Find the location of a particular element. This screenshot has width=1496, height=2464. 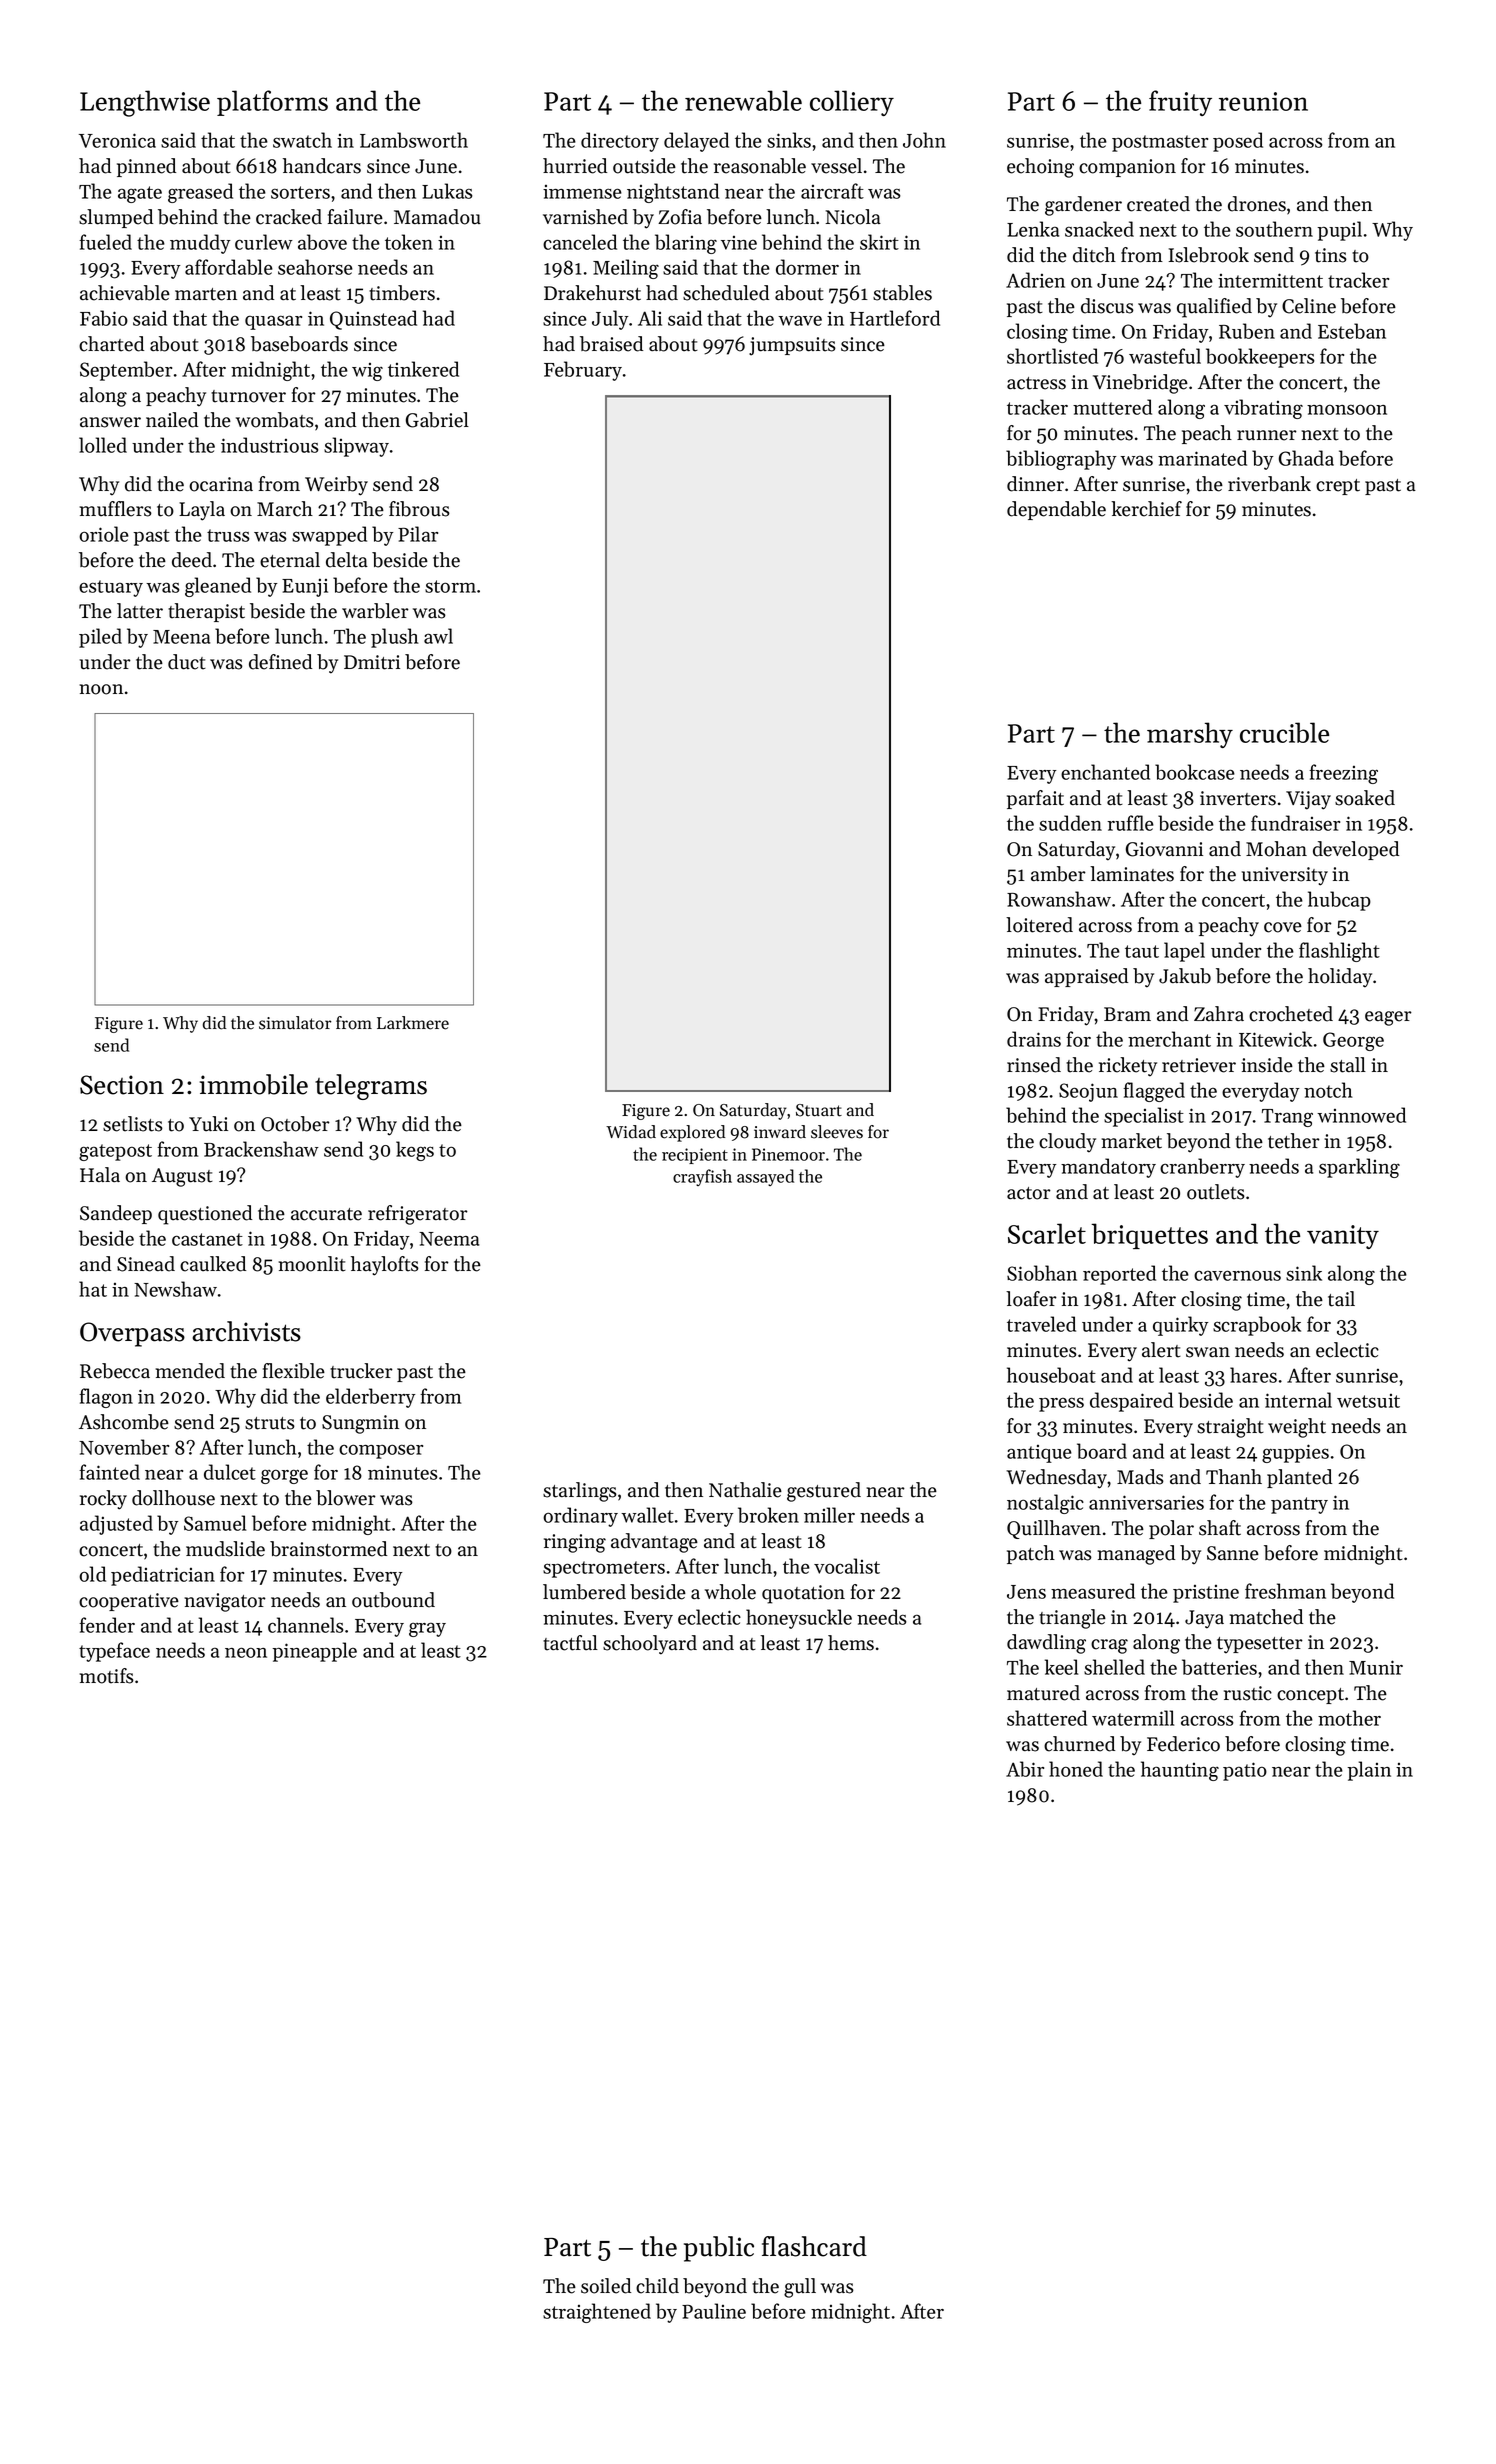

marshy is located at coordinates (1190, 735).
